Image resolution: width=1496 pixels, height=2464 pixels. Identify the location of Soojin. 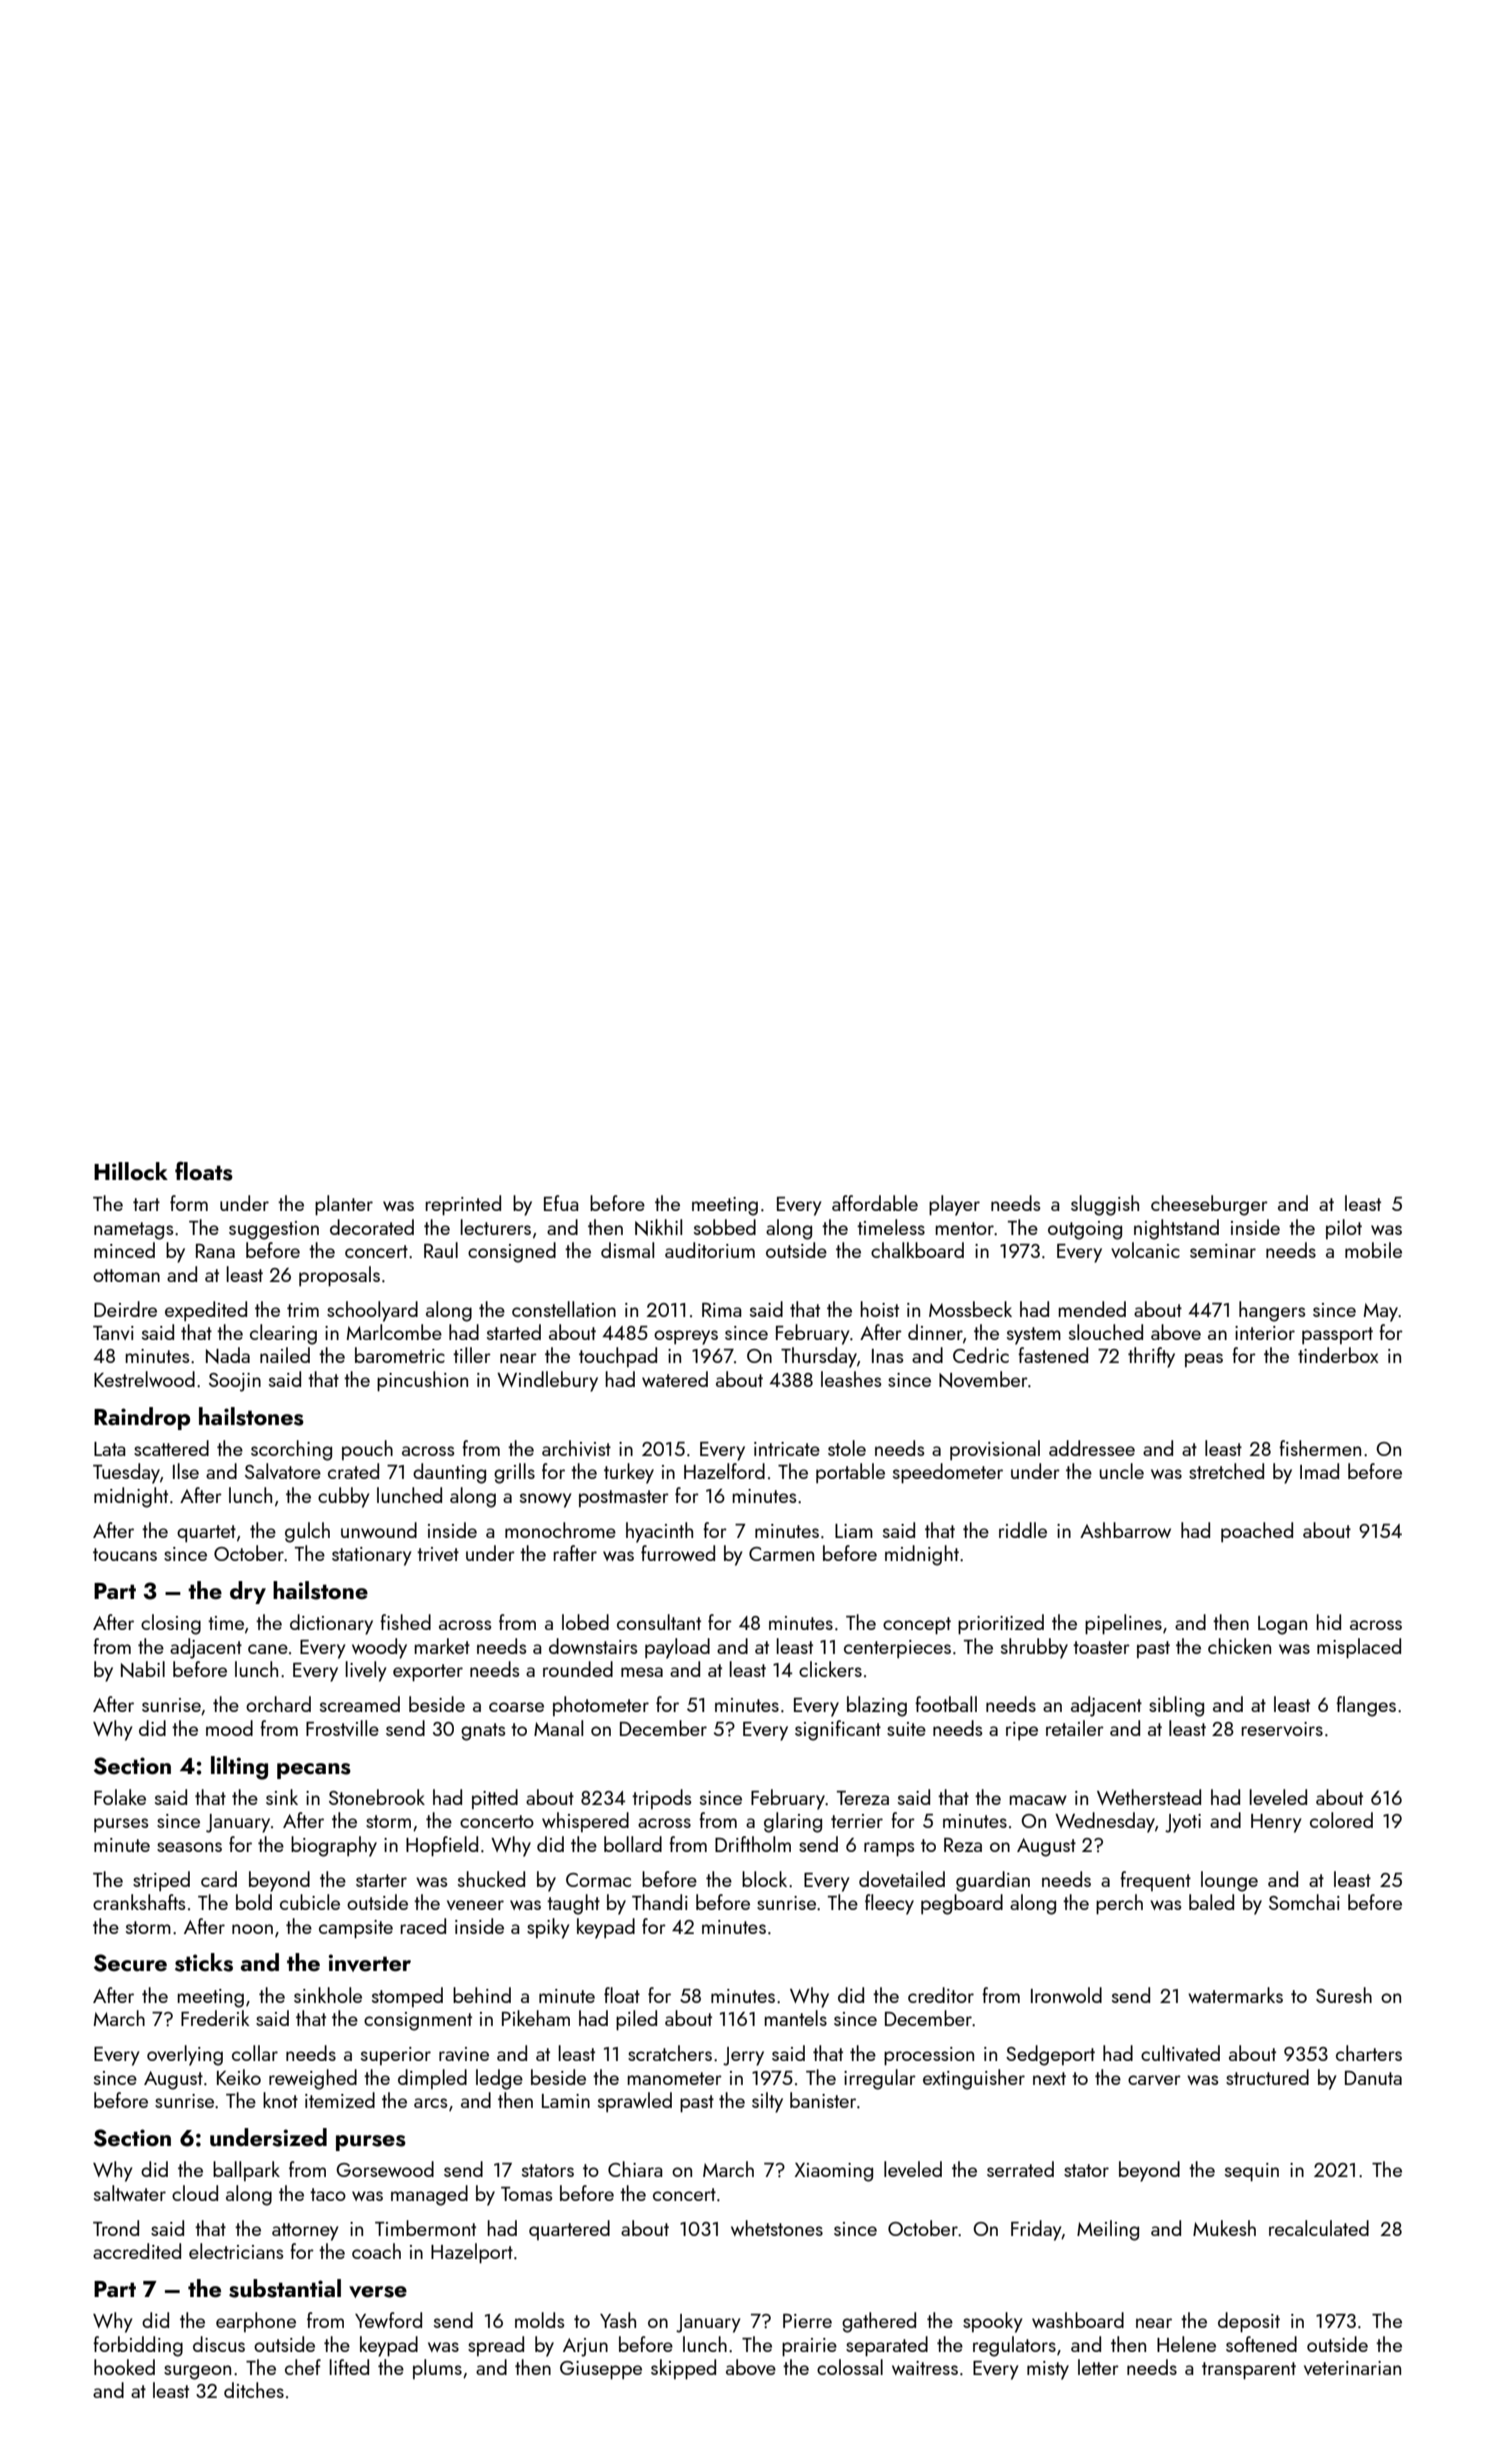
(235, 1382).
